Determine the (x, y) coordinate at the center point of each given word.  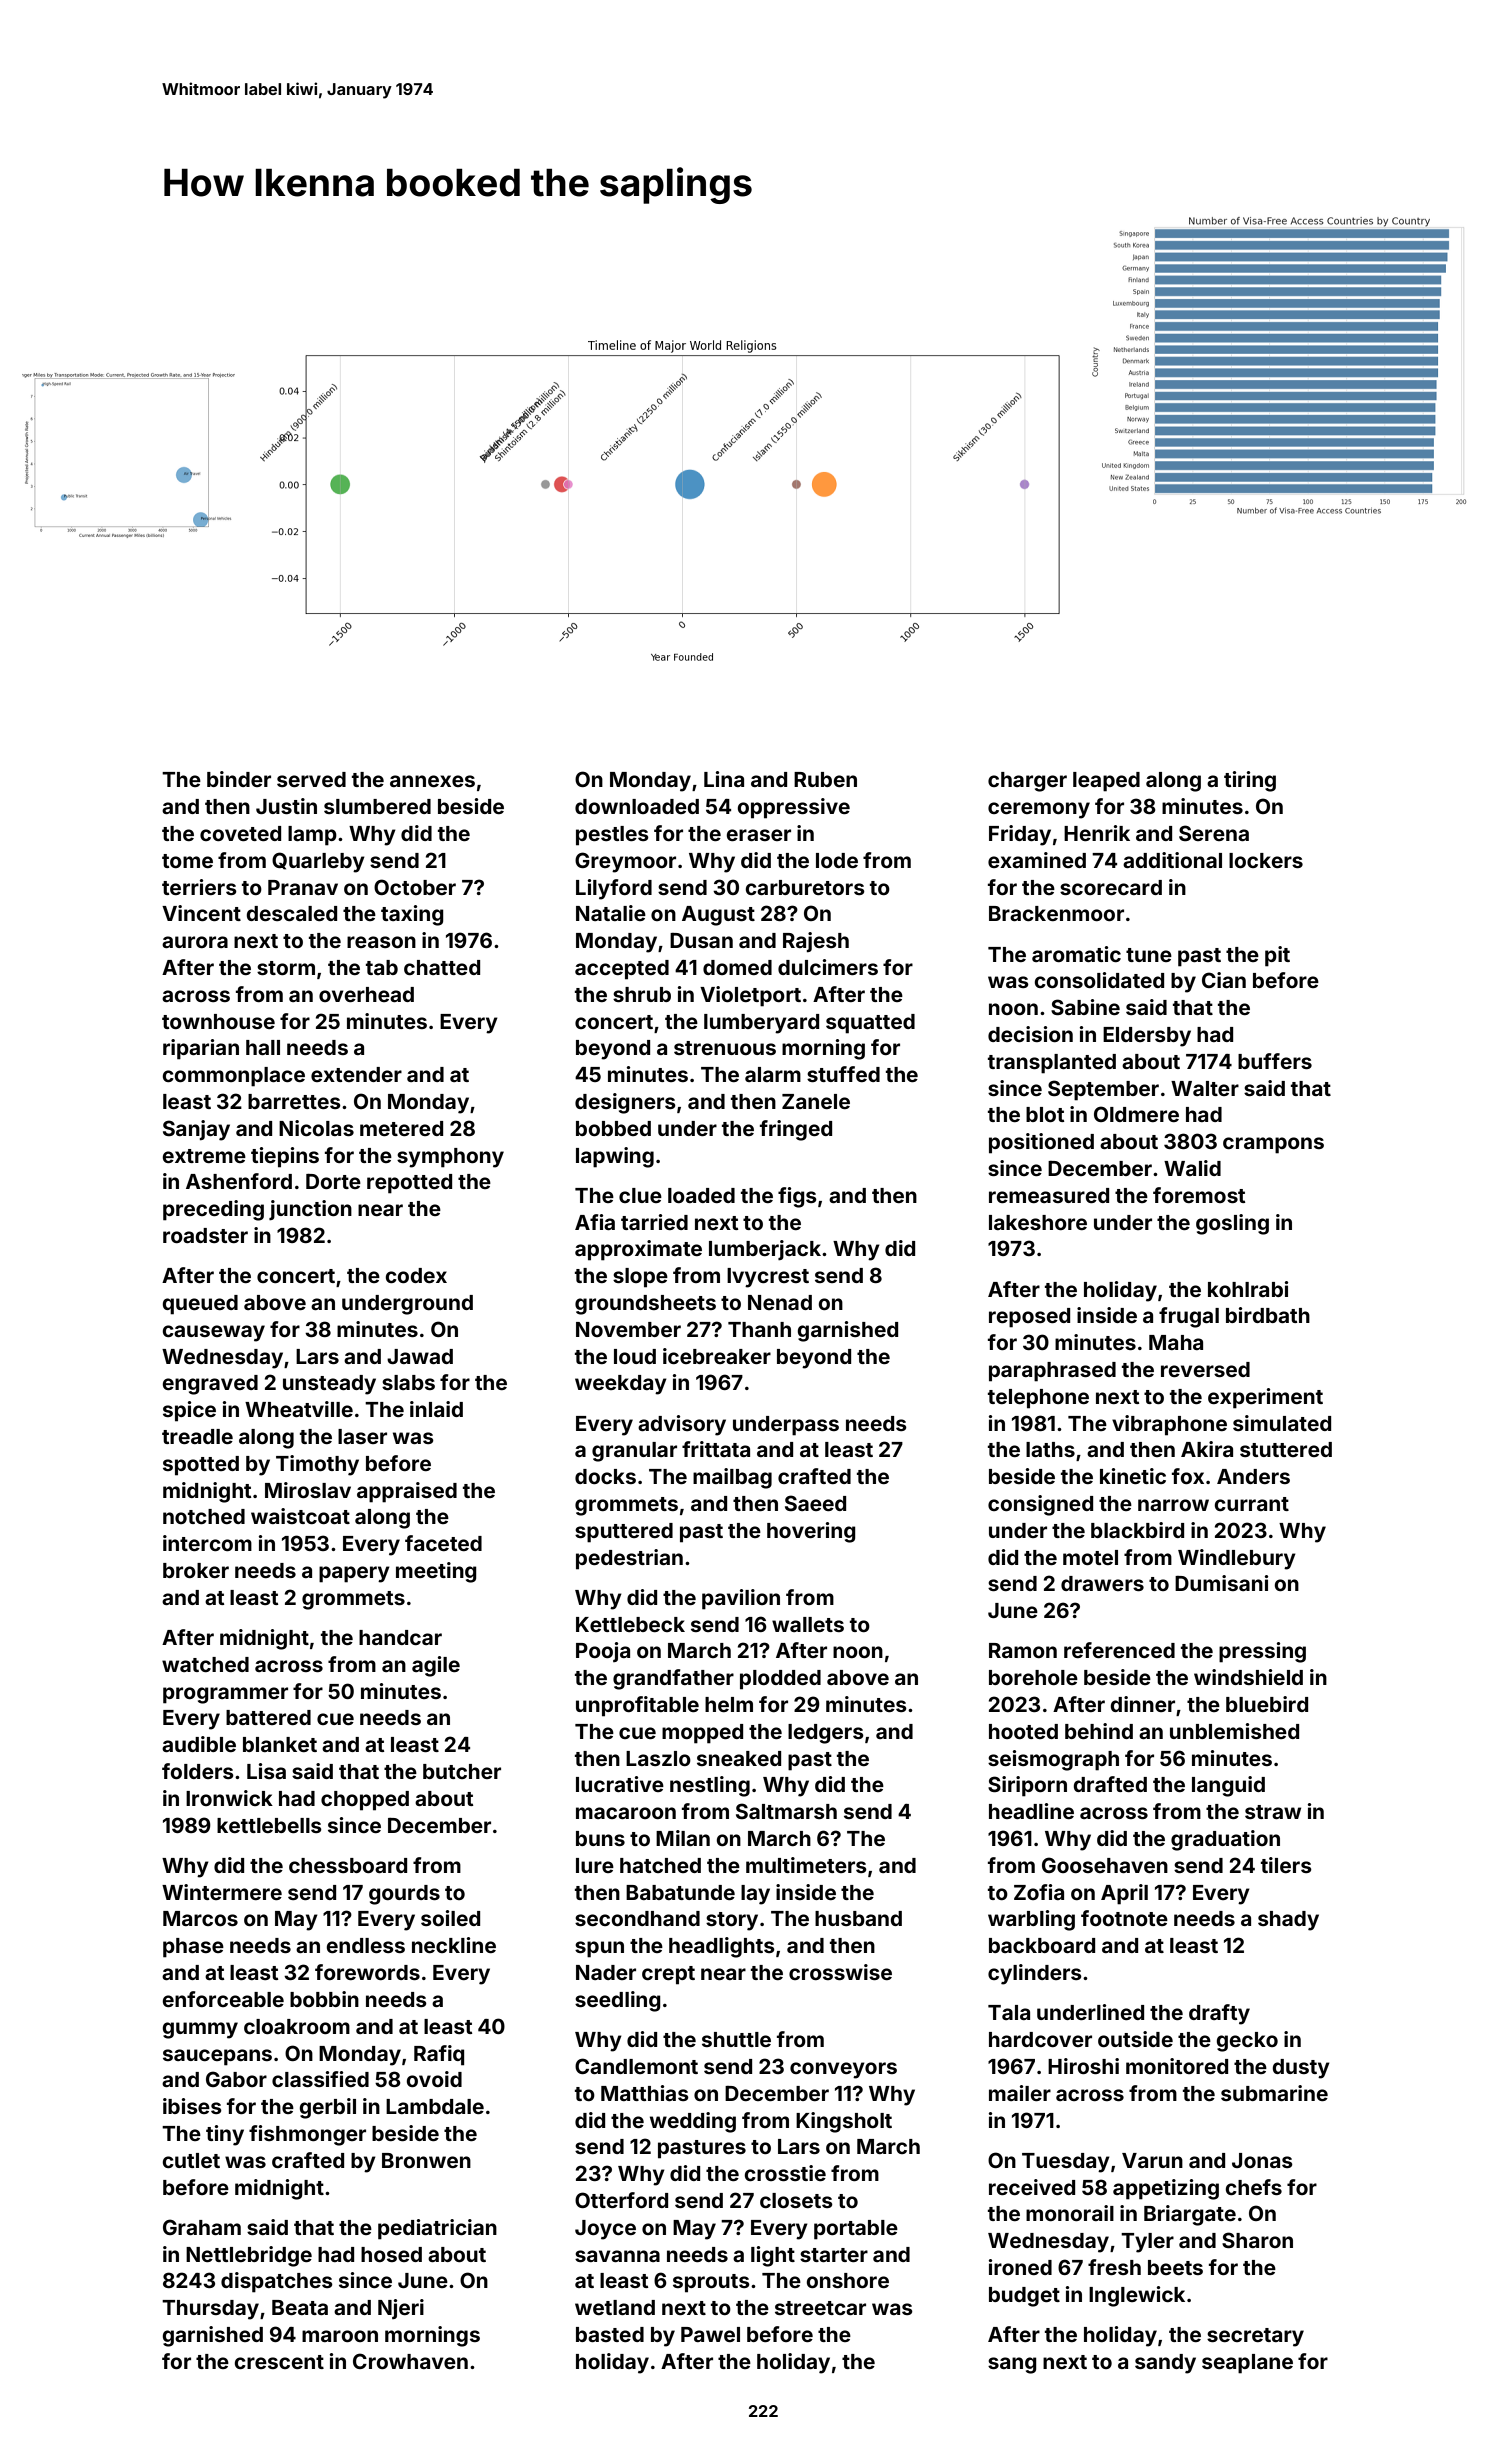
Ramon (1023, 1650)
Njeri (401, 2309)
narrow (1173, 1505)
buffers (1275, 1061)
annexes (432, 781)
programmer (225, 1695)
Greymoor (625, 862)
